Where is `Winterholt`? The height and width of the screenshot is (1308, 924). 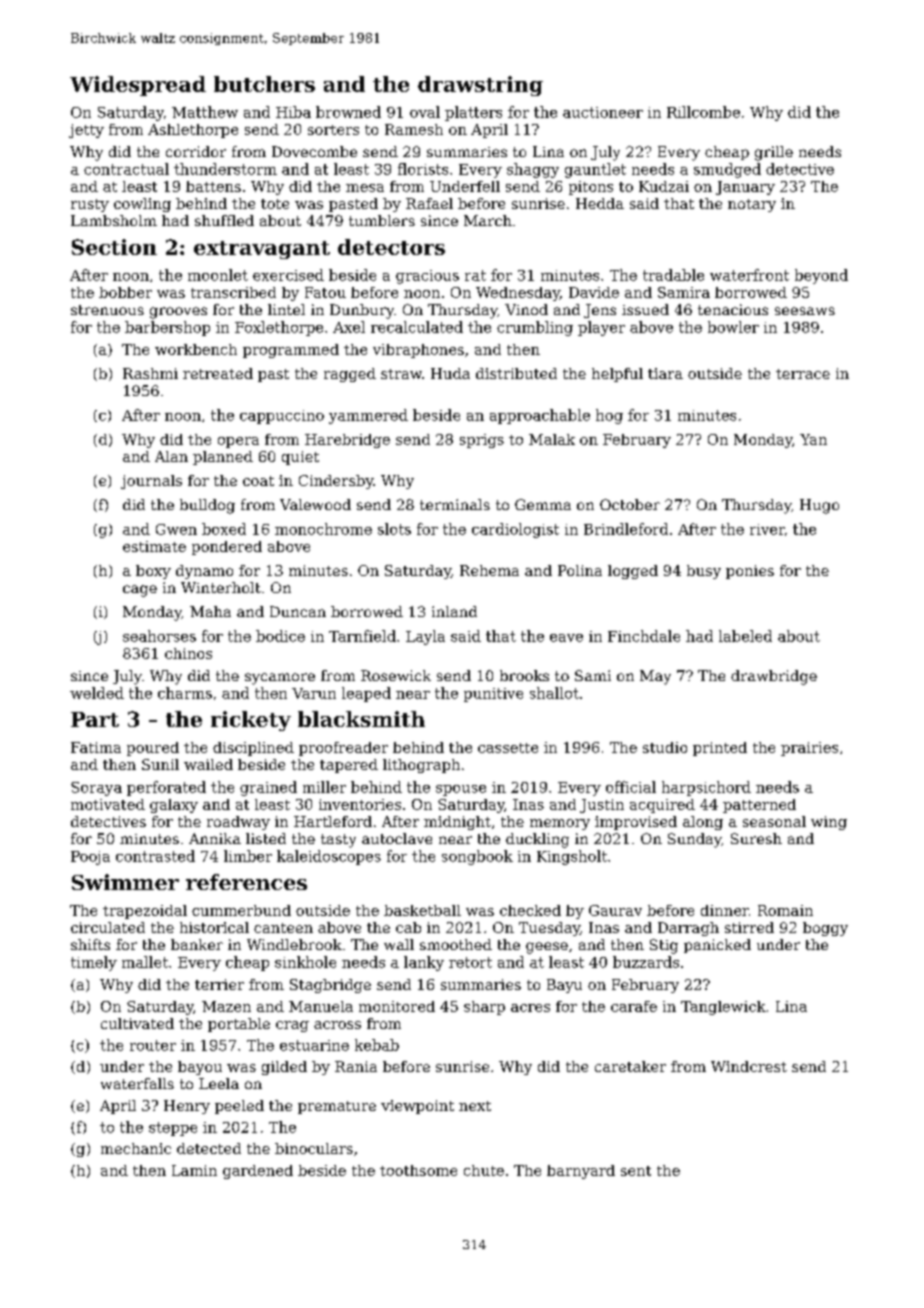
Winterholt is located at coordinates (221, 587).
